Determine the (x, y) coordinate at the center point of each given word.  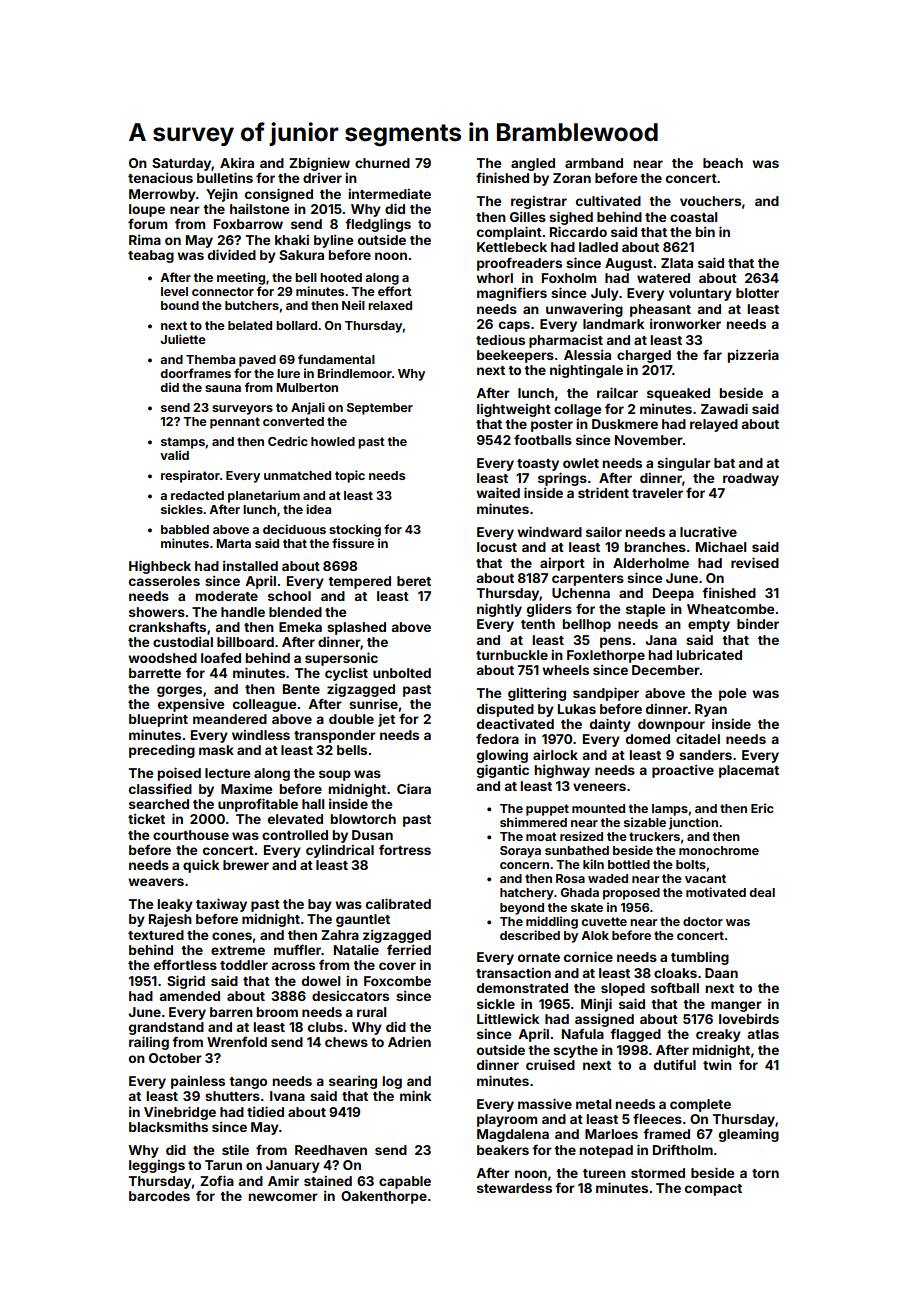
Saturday (182, 164)
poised (179, 774)
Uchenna (581, 593)
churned (382, 163)
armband (594, 163)
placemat (749, 771)
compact (713, 1190)
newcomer (283, 1197)
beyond (522, 909)
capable (405, 1182)
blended (295, 612)
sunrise (373, 703)
